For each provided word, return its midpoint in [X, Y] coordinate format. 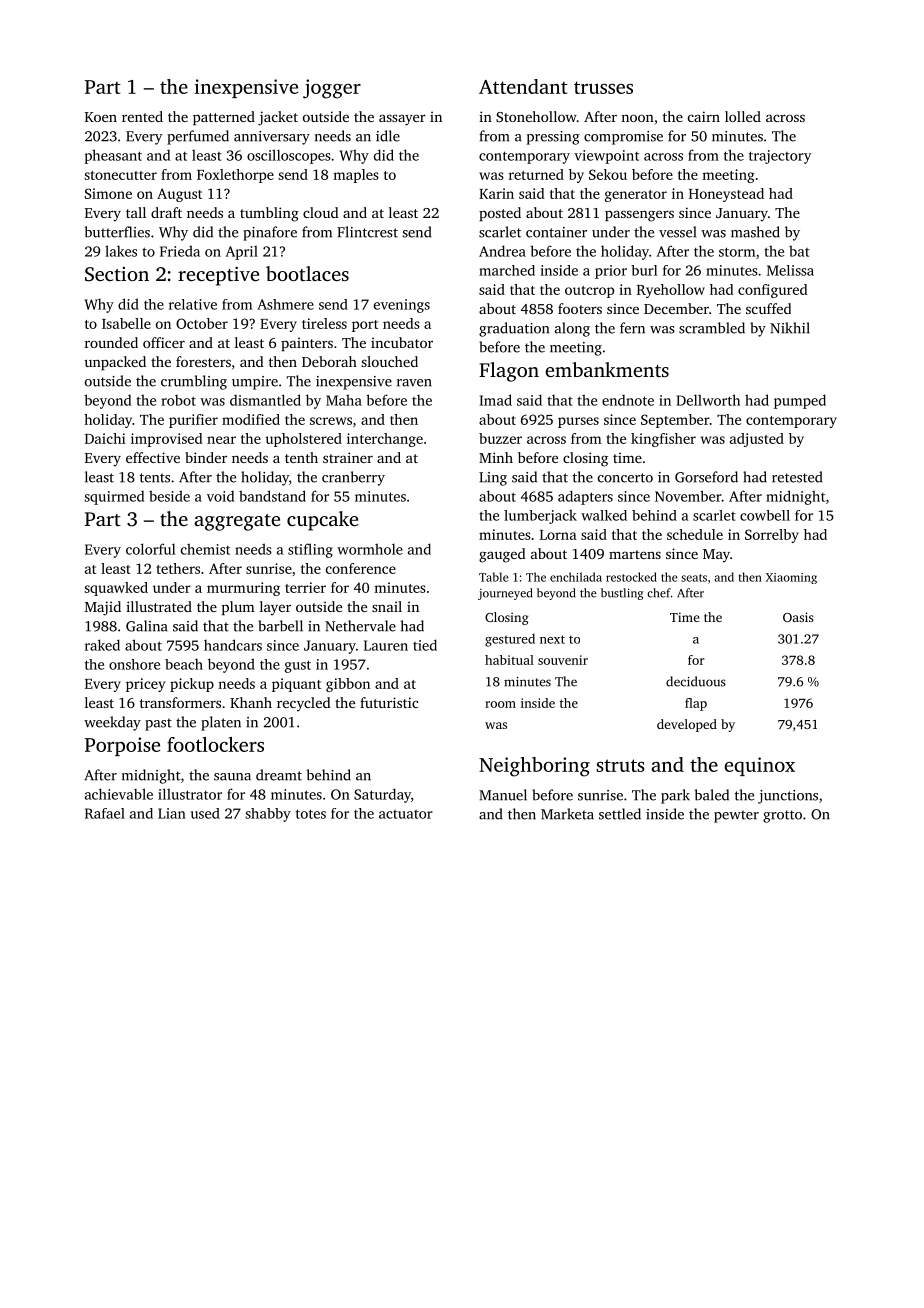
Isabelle [126, 323]
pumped [800, 401]
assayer [402, 120]
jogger [332, 89]
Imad [495, 400]
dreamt [279, 775]
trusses [603, 87]
